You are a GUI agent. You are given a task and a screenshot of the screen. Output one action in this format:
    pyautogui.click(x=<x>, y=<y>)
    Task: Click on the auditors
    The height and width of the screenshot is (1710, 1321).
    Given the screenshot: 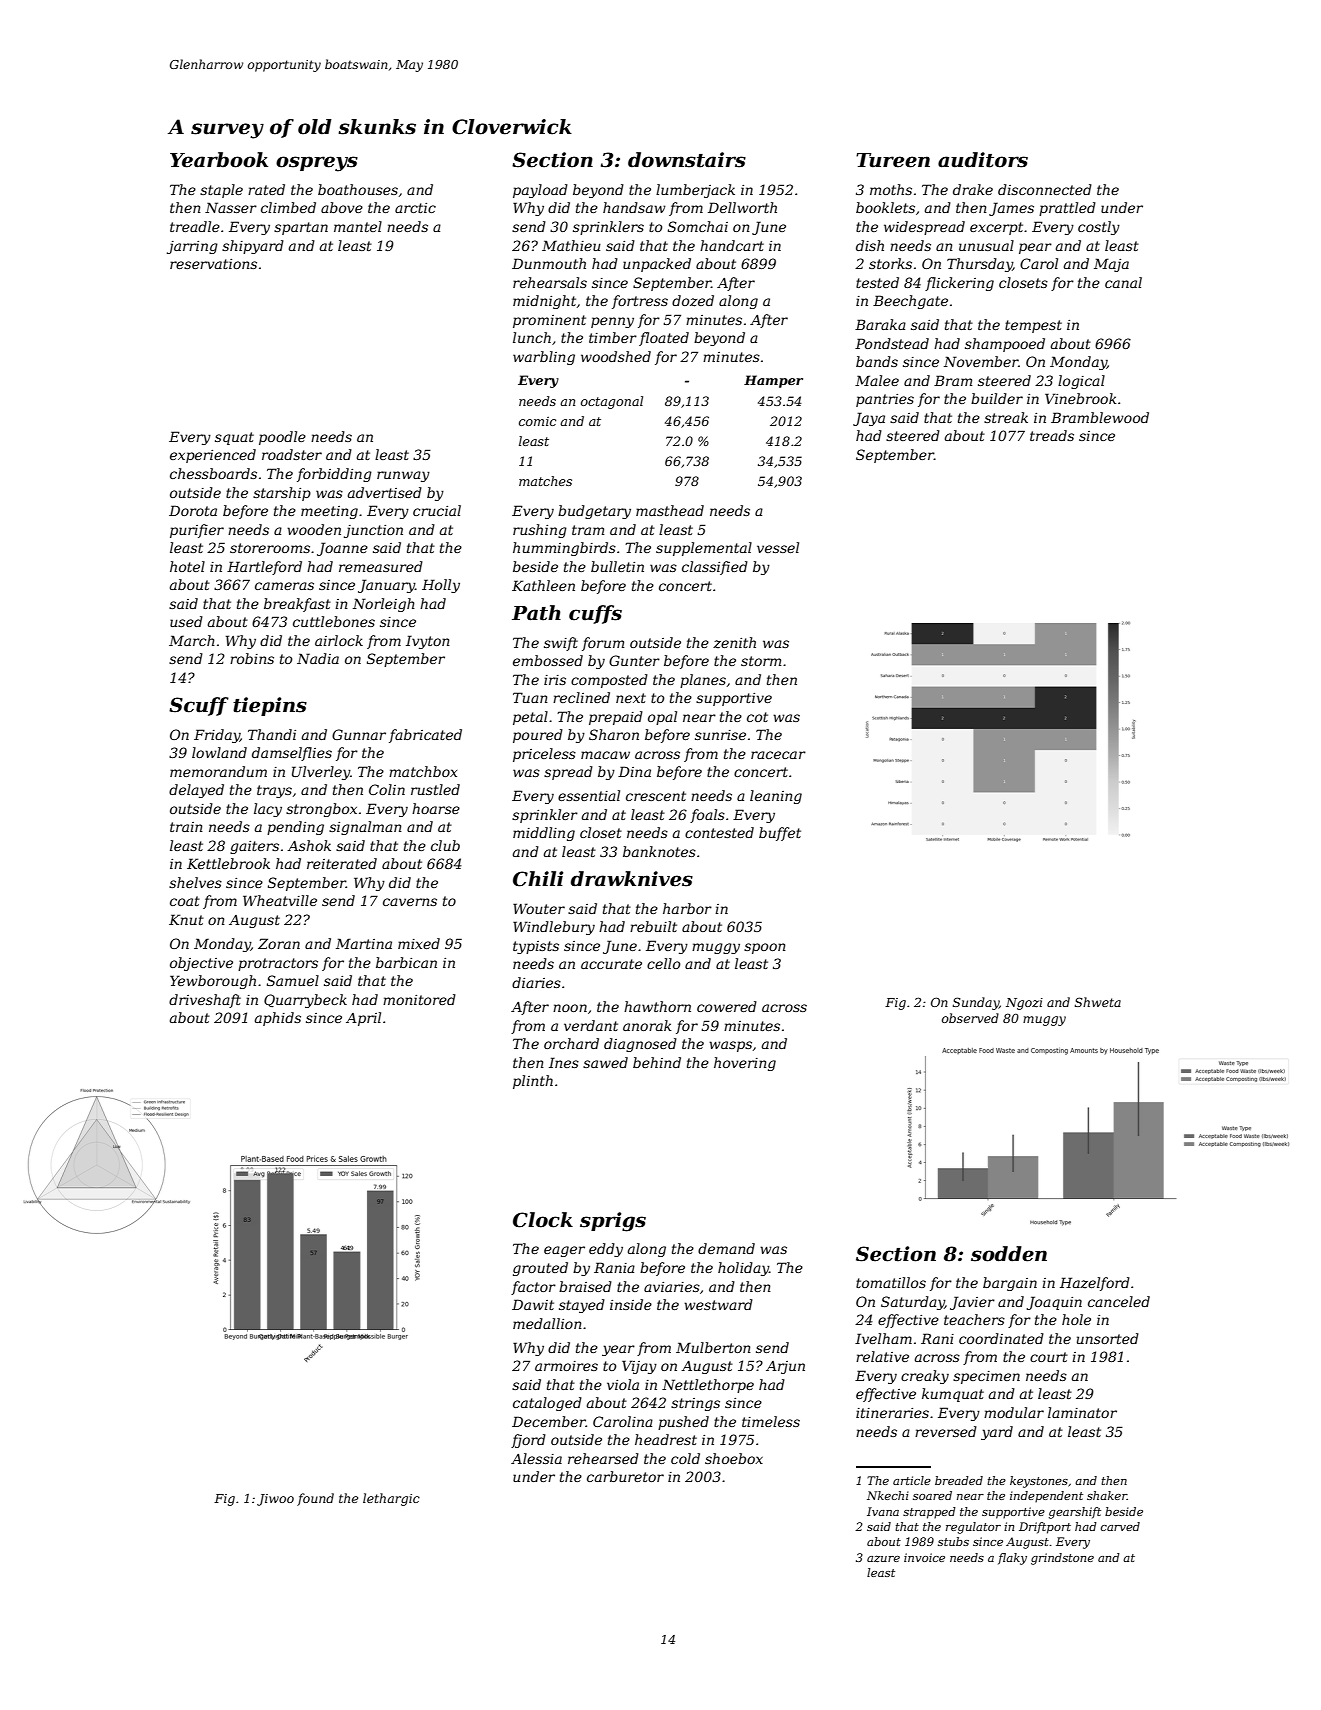 What is the action you would take?
    pyautogui.click(x=983, y=160)
